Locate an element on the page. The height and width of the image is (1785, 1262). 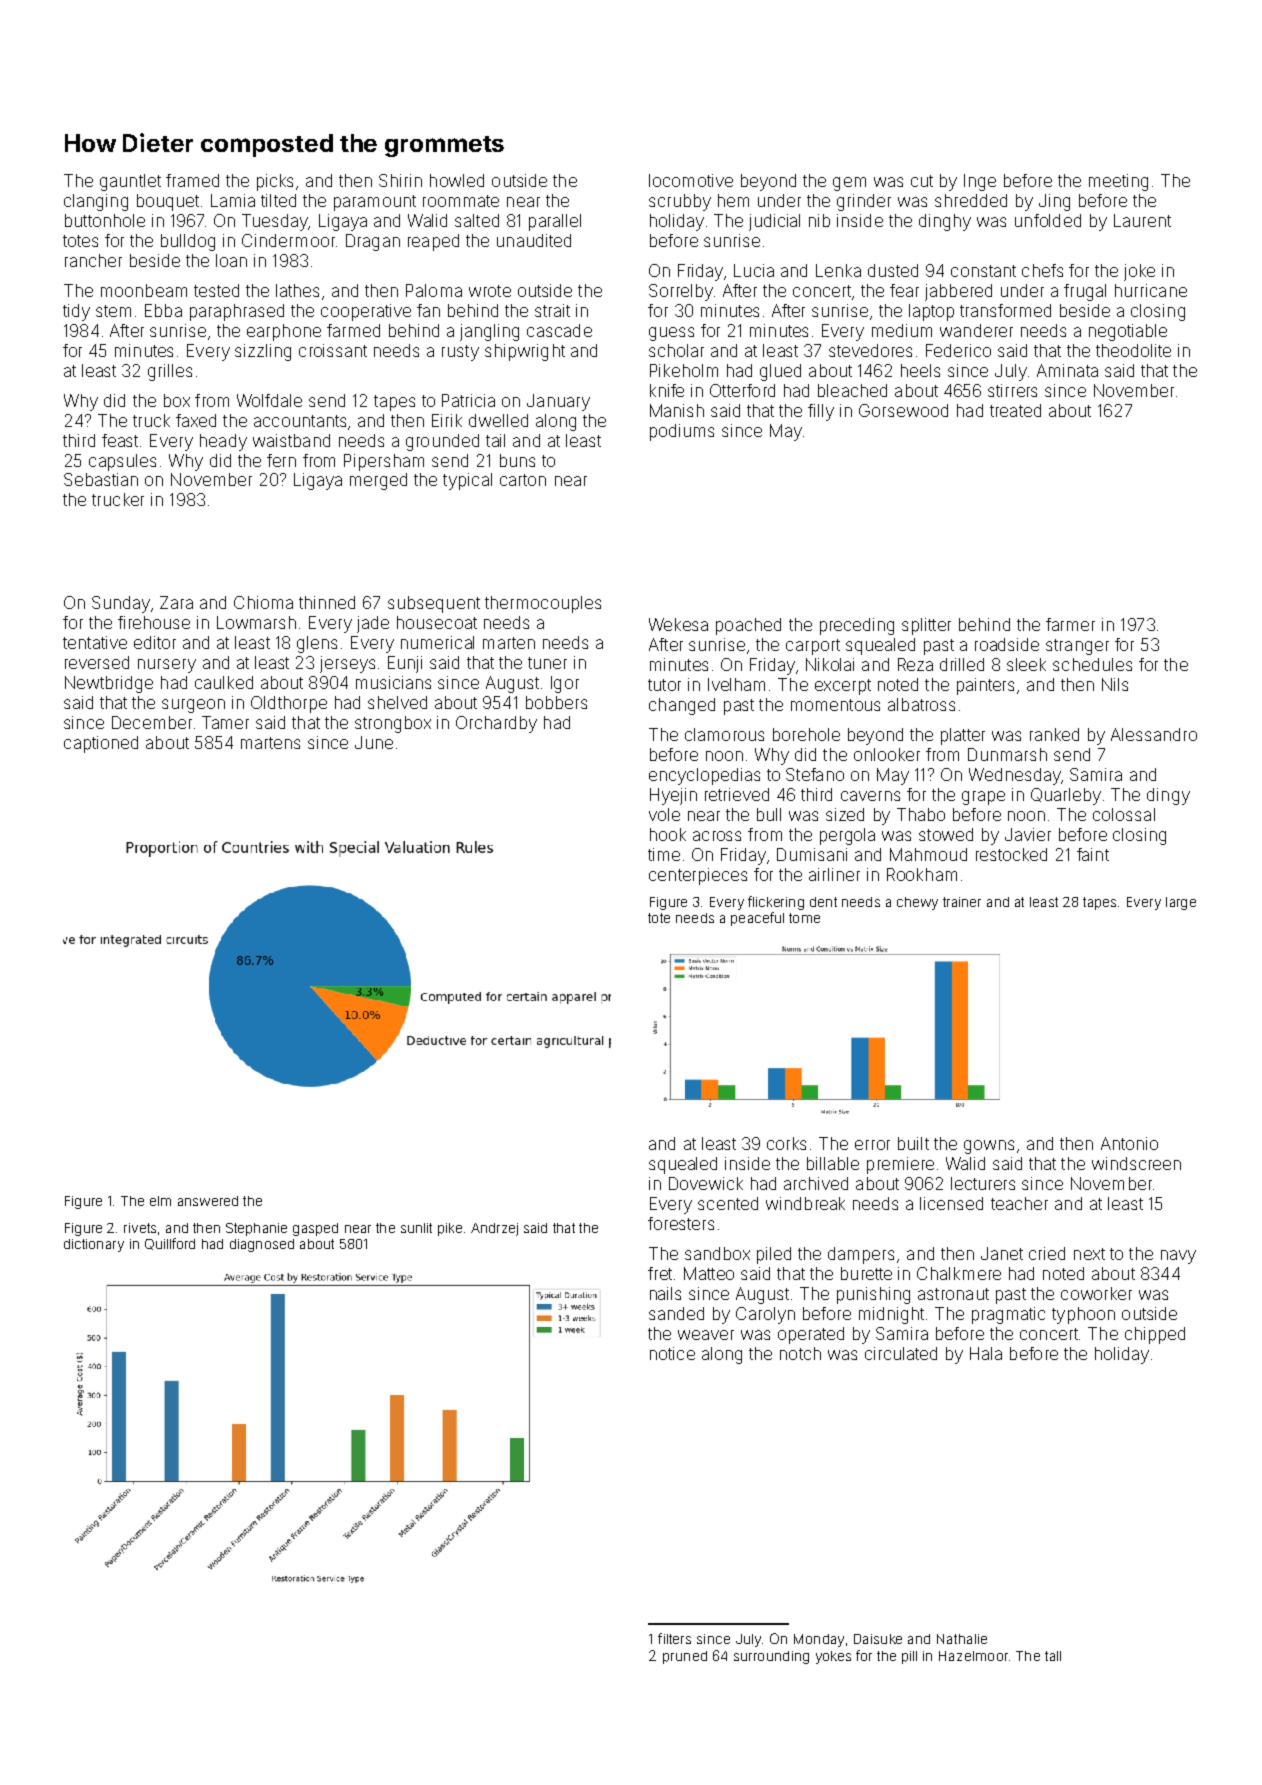
podiums is located at coordinates (682, 432).
